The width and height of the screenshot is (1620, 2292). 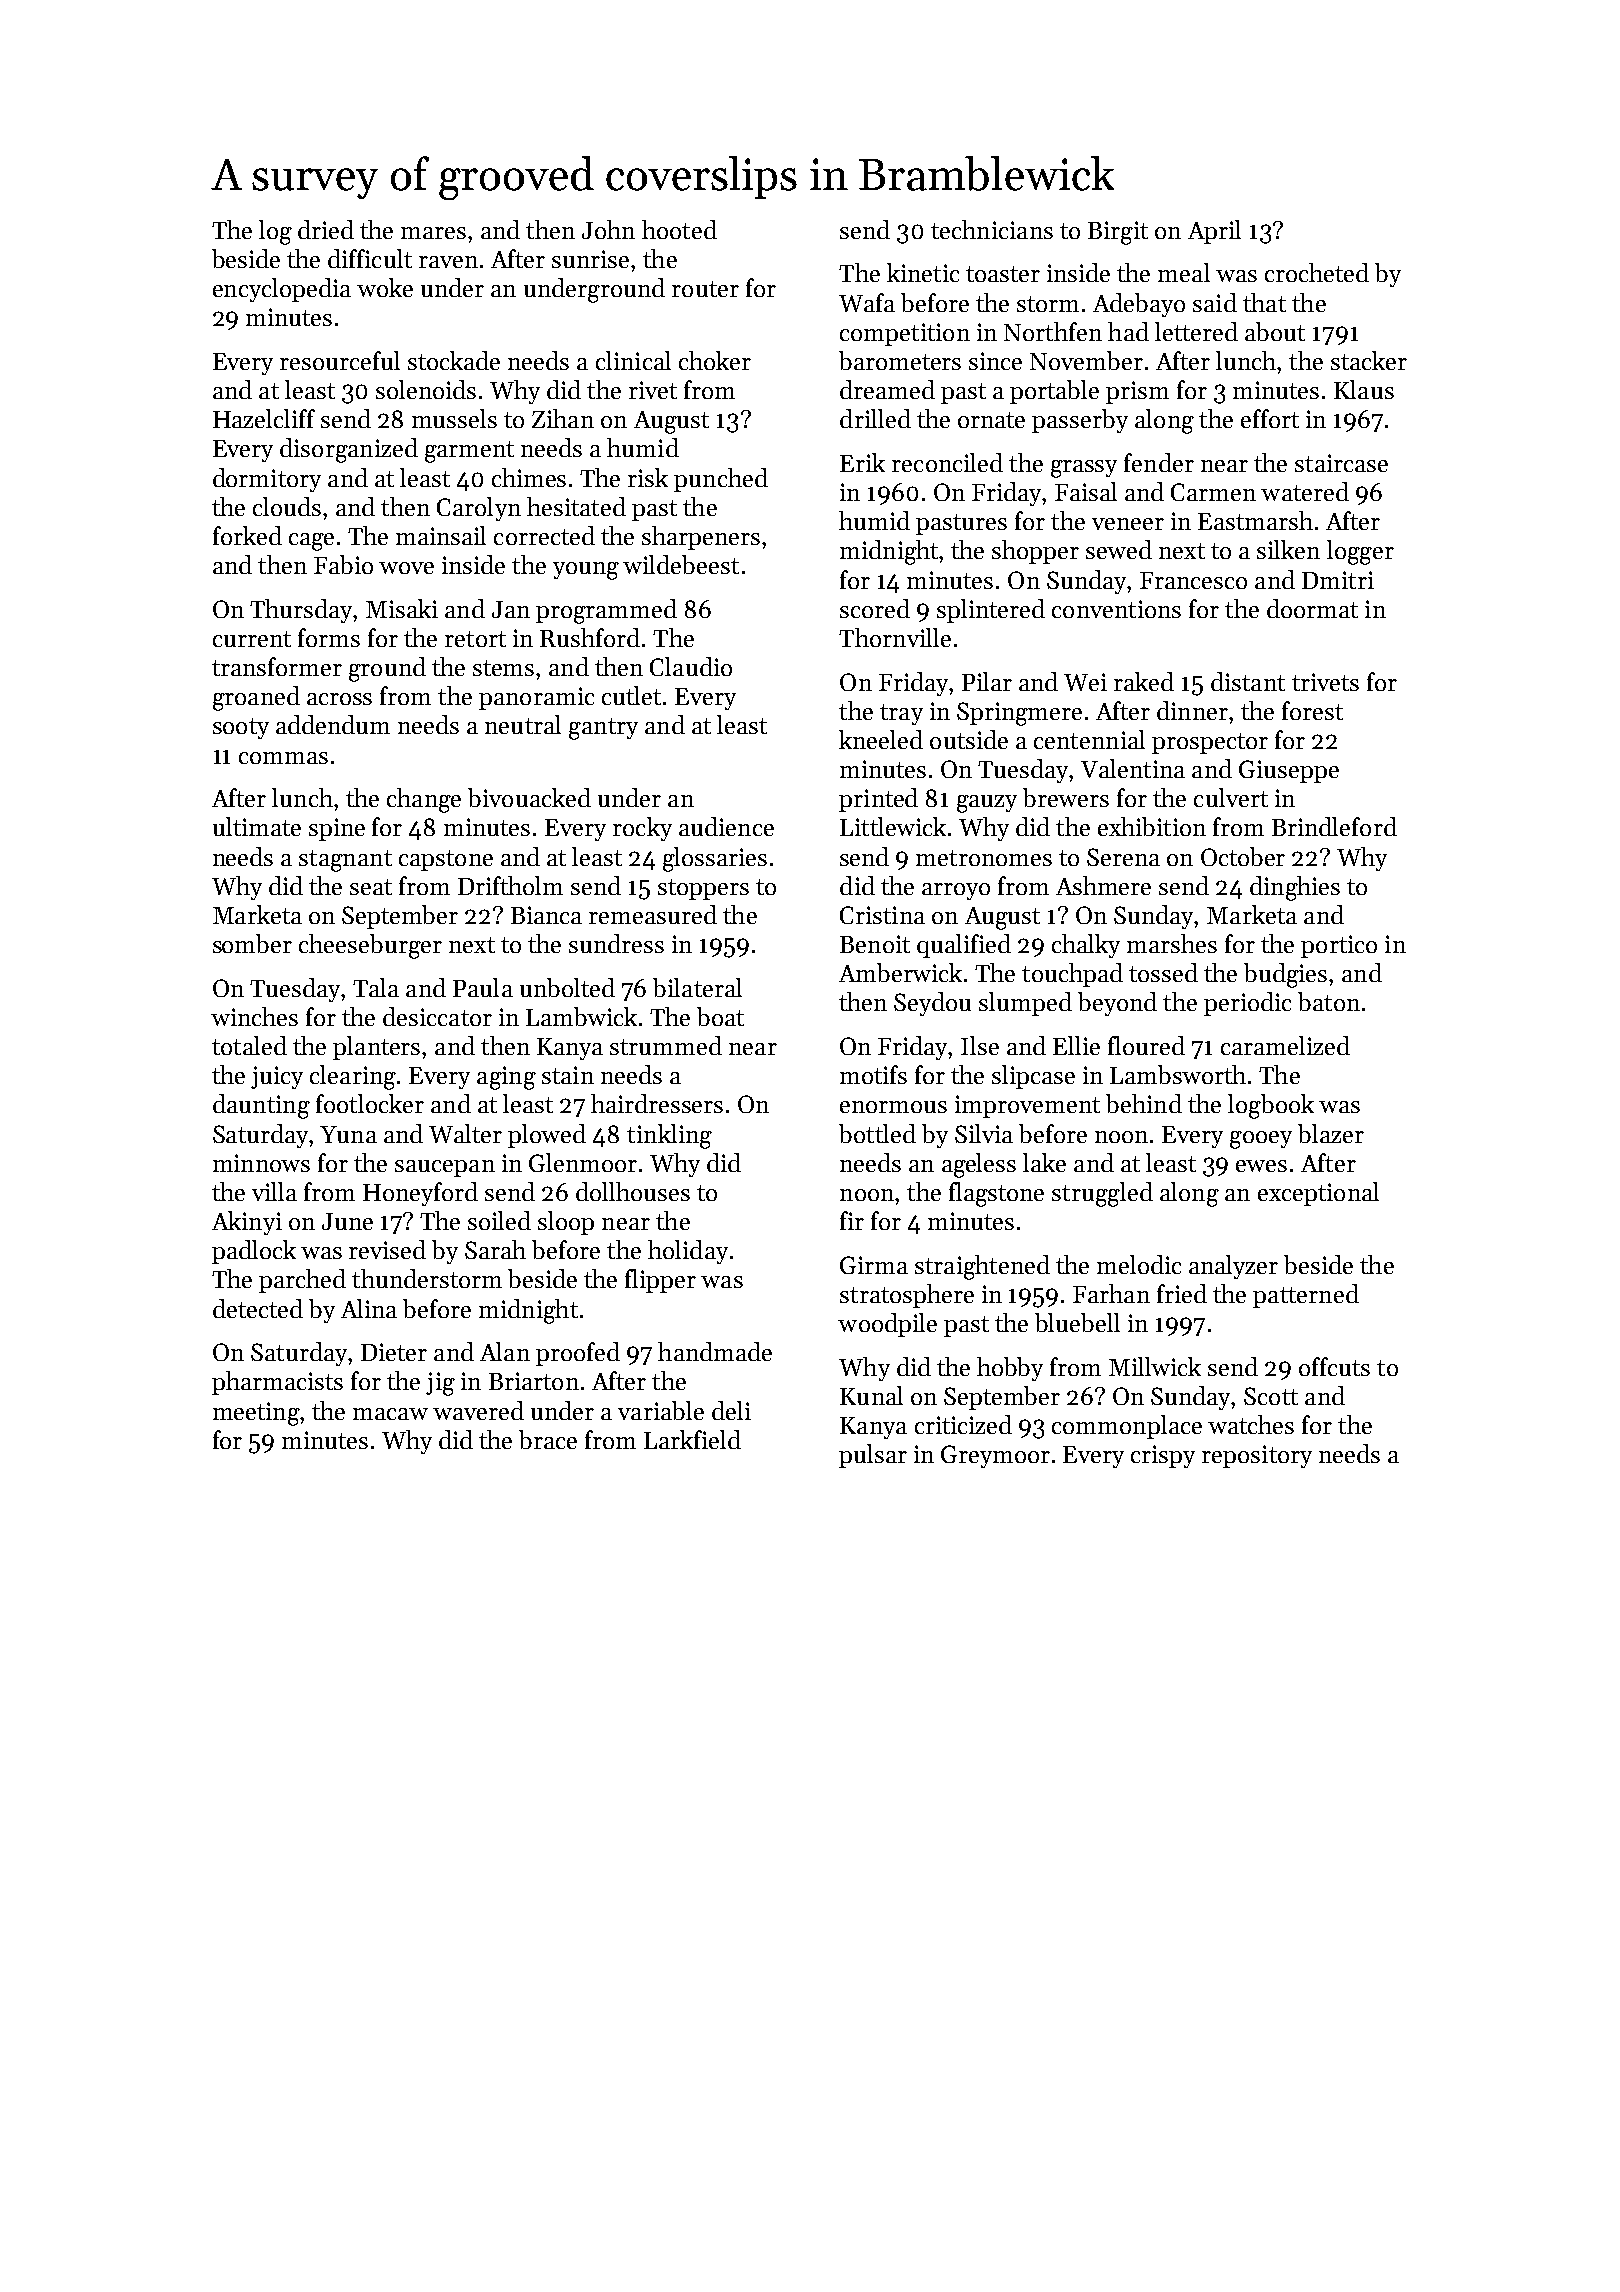 I want to click on Sarah, so click(x=495, y=1249).
